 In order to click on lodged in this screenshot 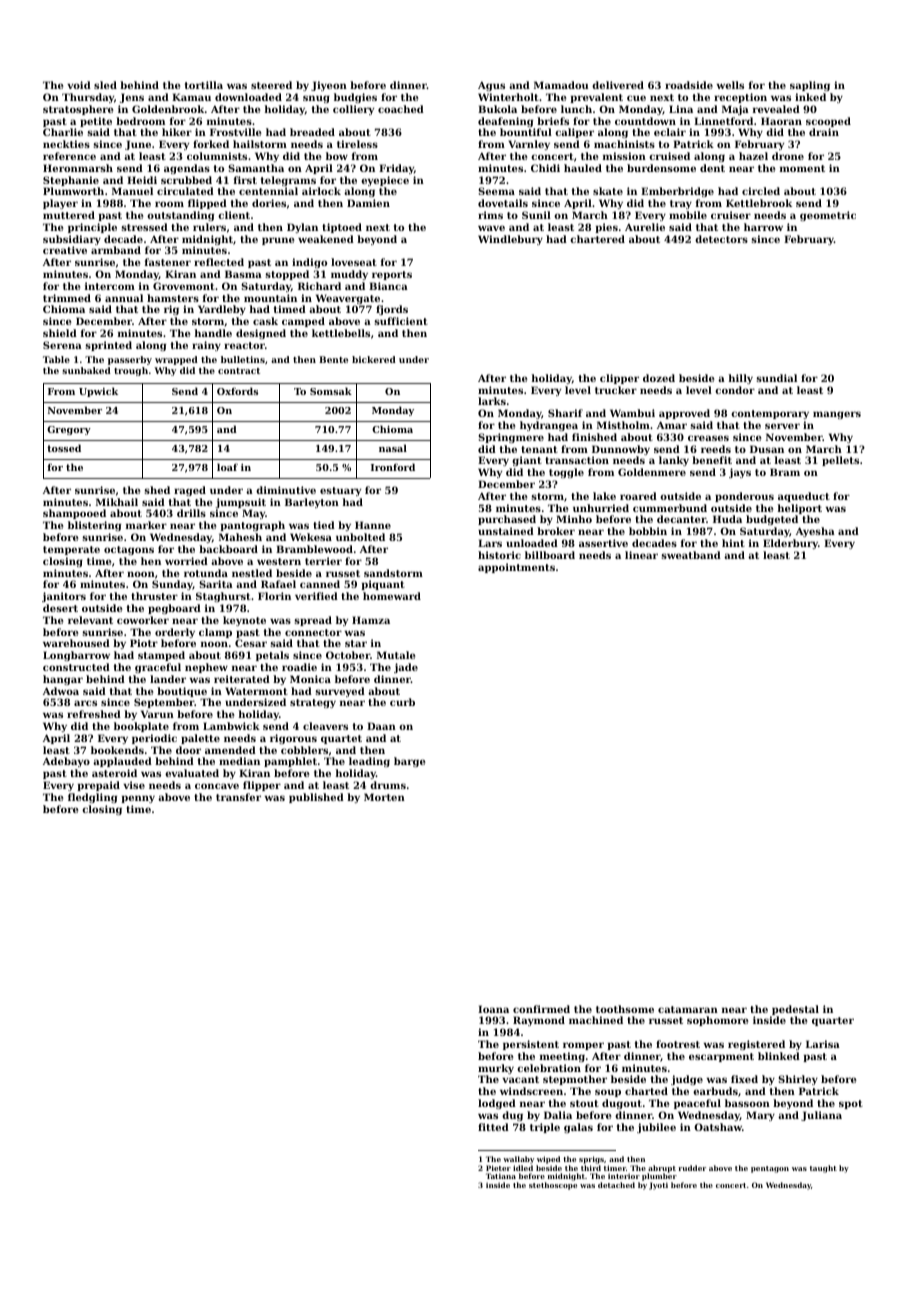, I will do `click(497, 1104)`.
